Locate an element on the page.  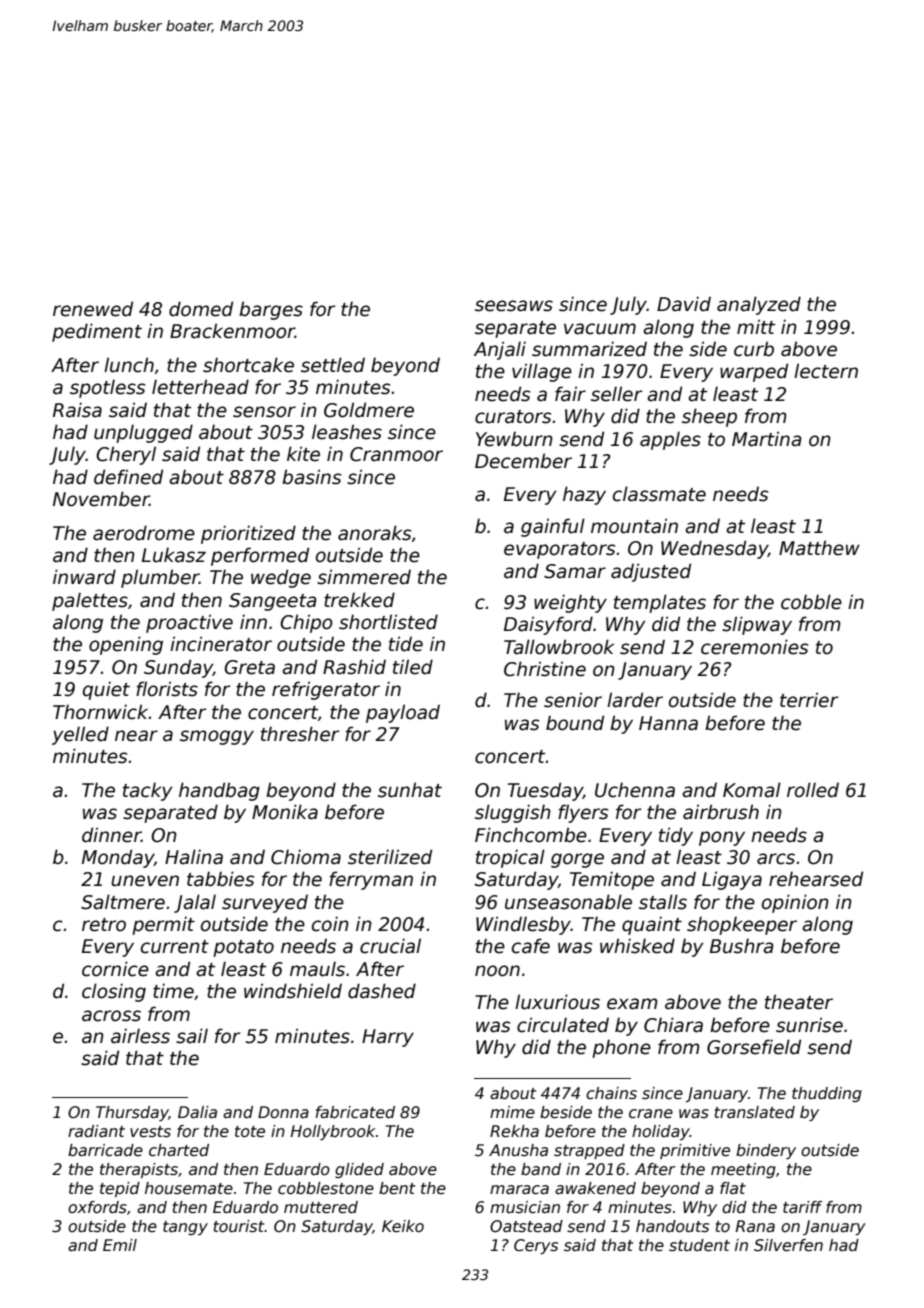
oxfords is located at coordinates (97, 1207).
